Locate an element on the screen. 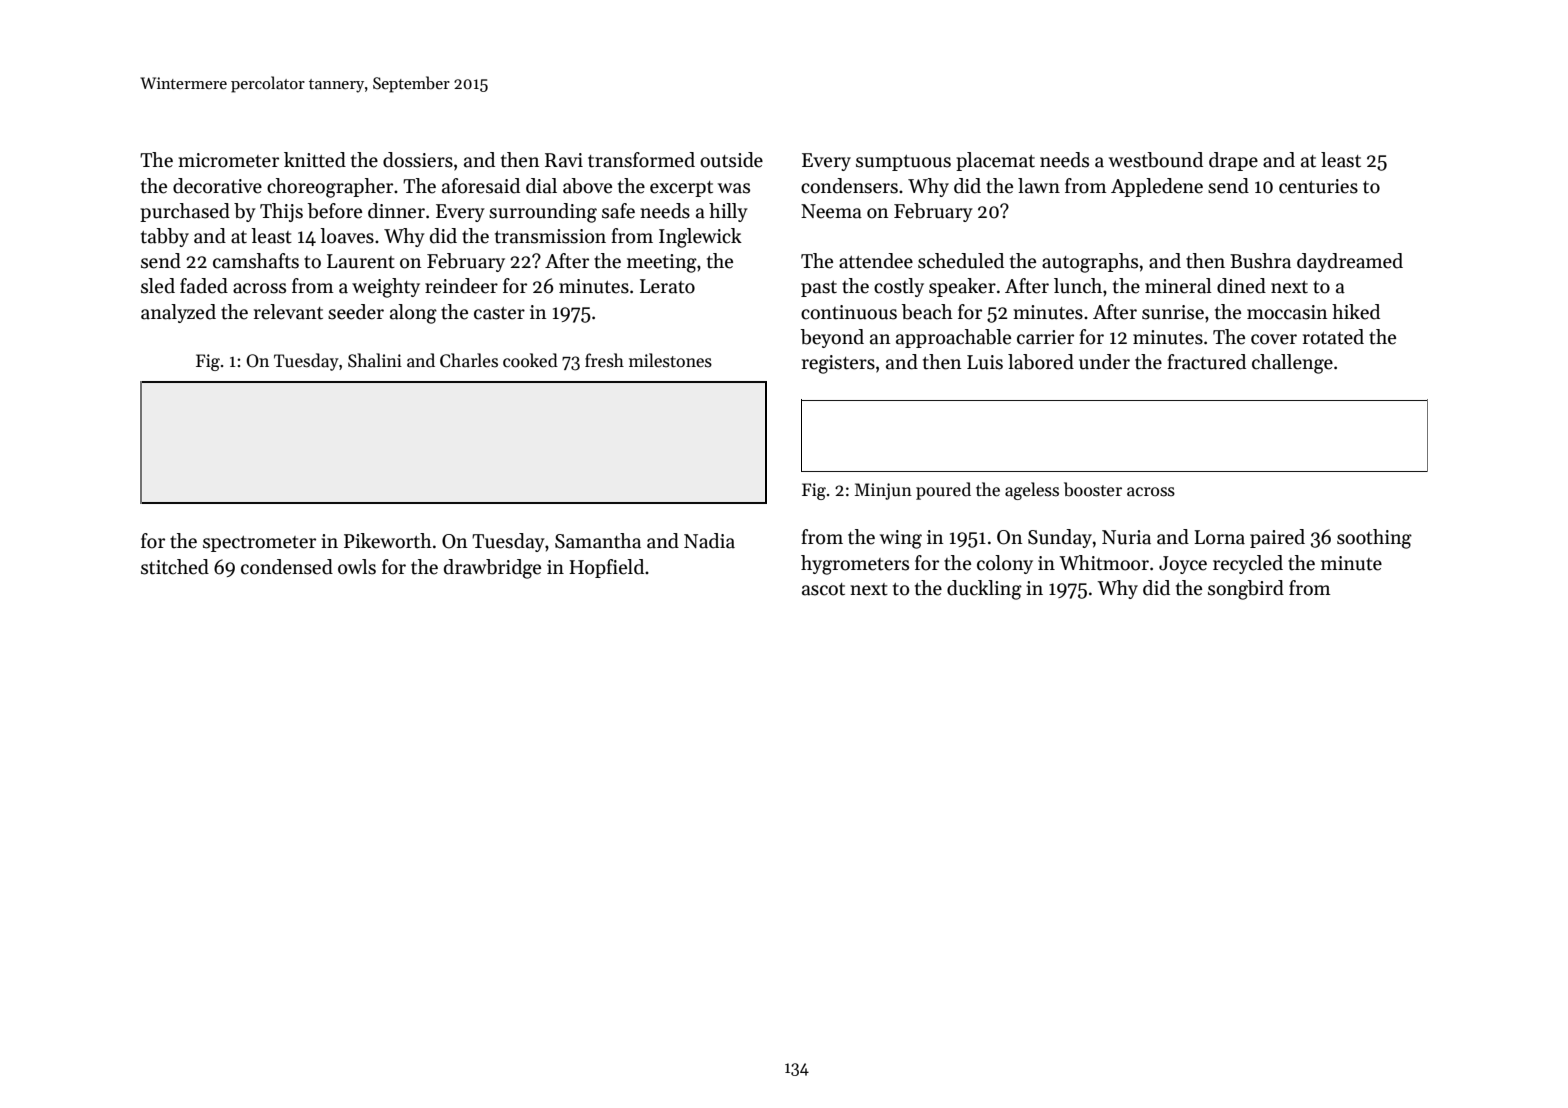  booster is located at coordinates (1093, 489).
